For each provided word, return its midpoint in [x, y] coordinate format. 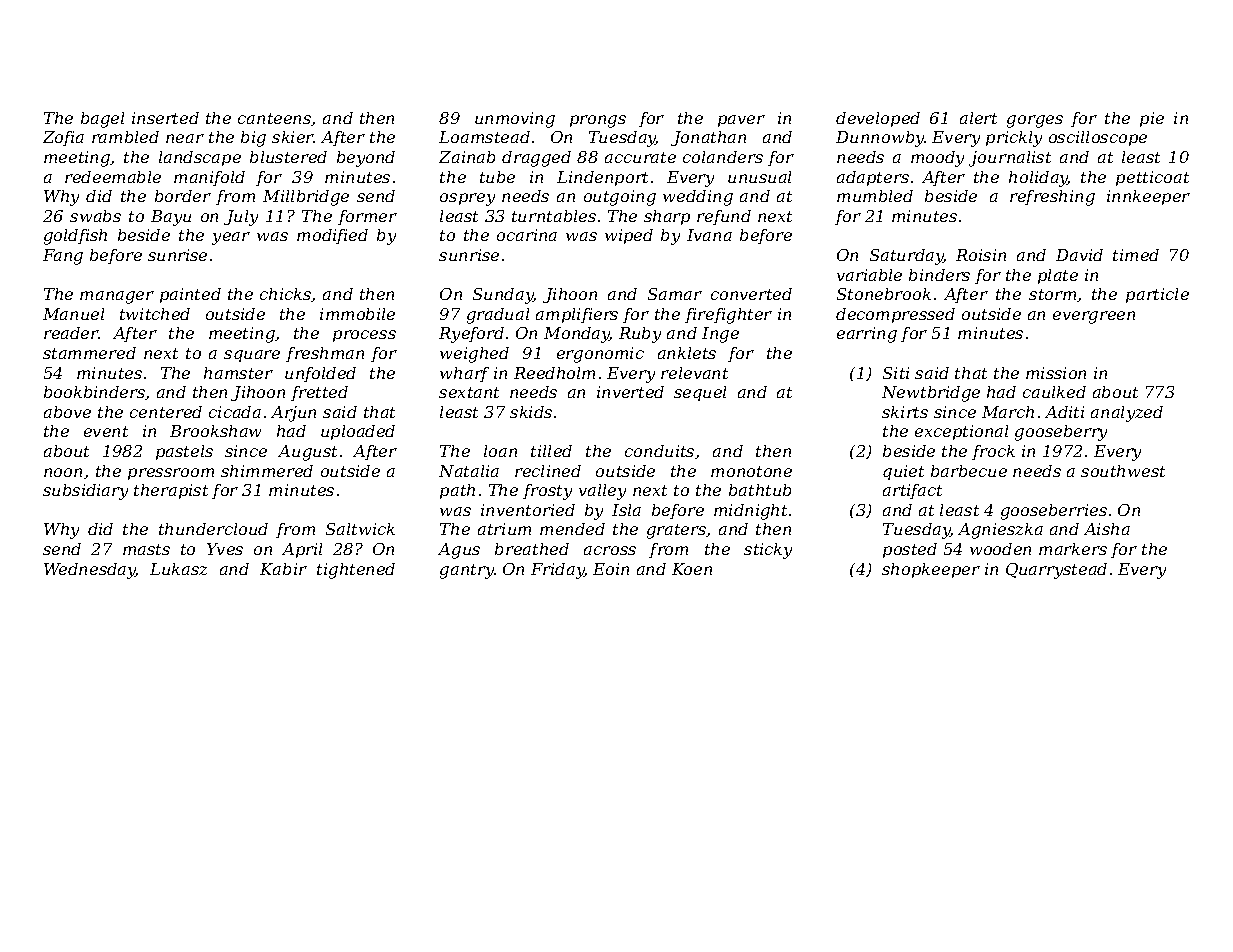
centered [166, 412]
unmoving [515, 120]
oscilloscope [1098, 138]
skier [293, 137]
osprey [467, 199]
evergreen [1094, 317]
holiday [1038, 179]
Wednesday [90, 571]
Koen [692, 569]
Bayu [171, 218]
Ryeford [471, 335]
